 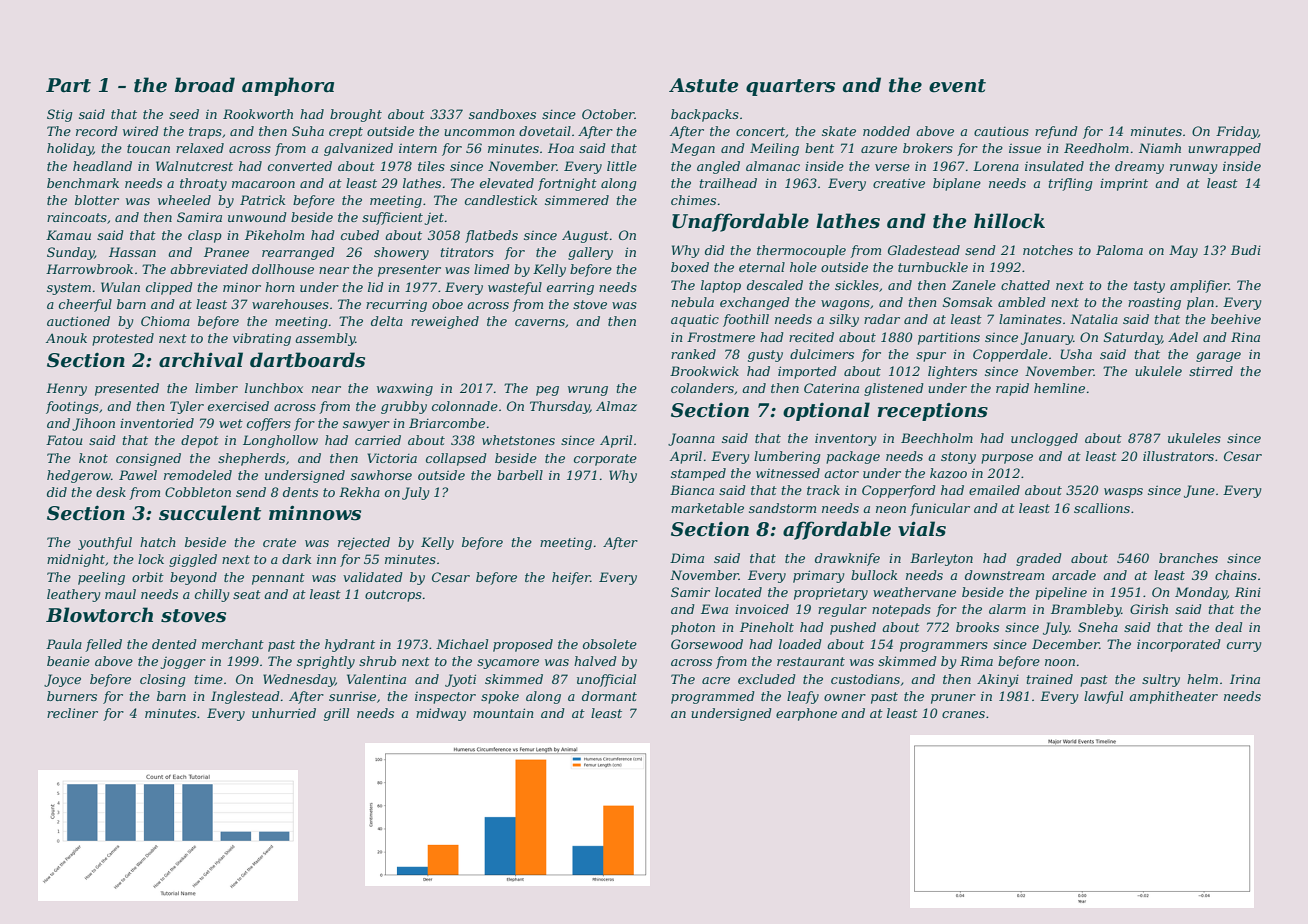 I want to click on Budi, so click(x=1246, y=250).
